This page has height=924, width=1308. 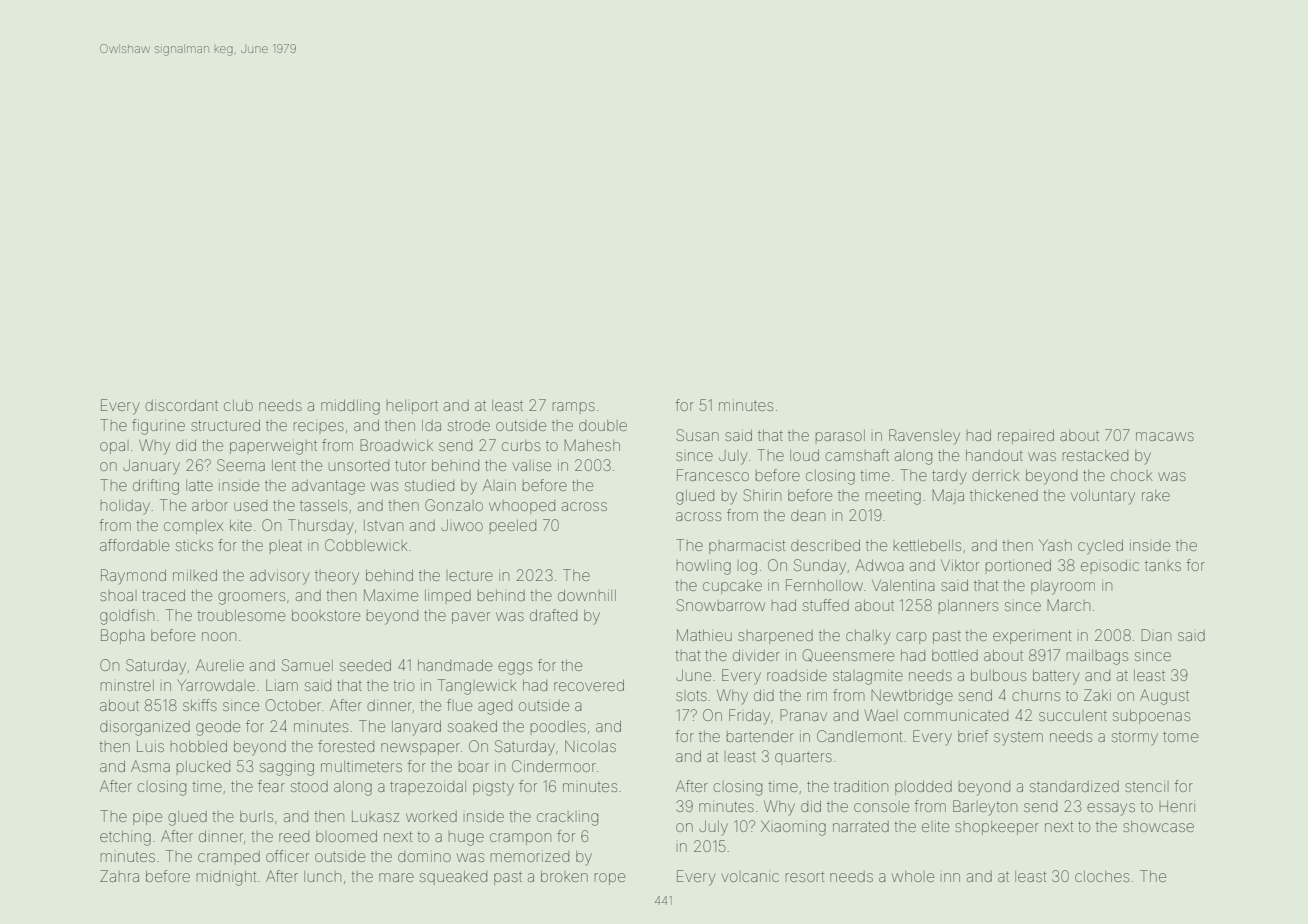 What do you see at coordinates (133, 576) in the page?
I see `Raymond` at bounding box center [133, 576].
